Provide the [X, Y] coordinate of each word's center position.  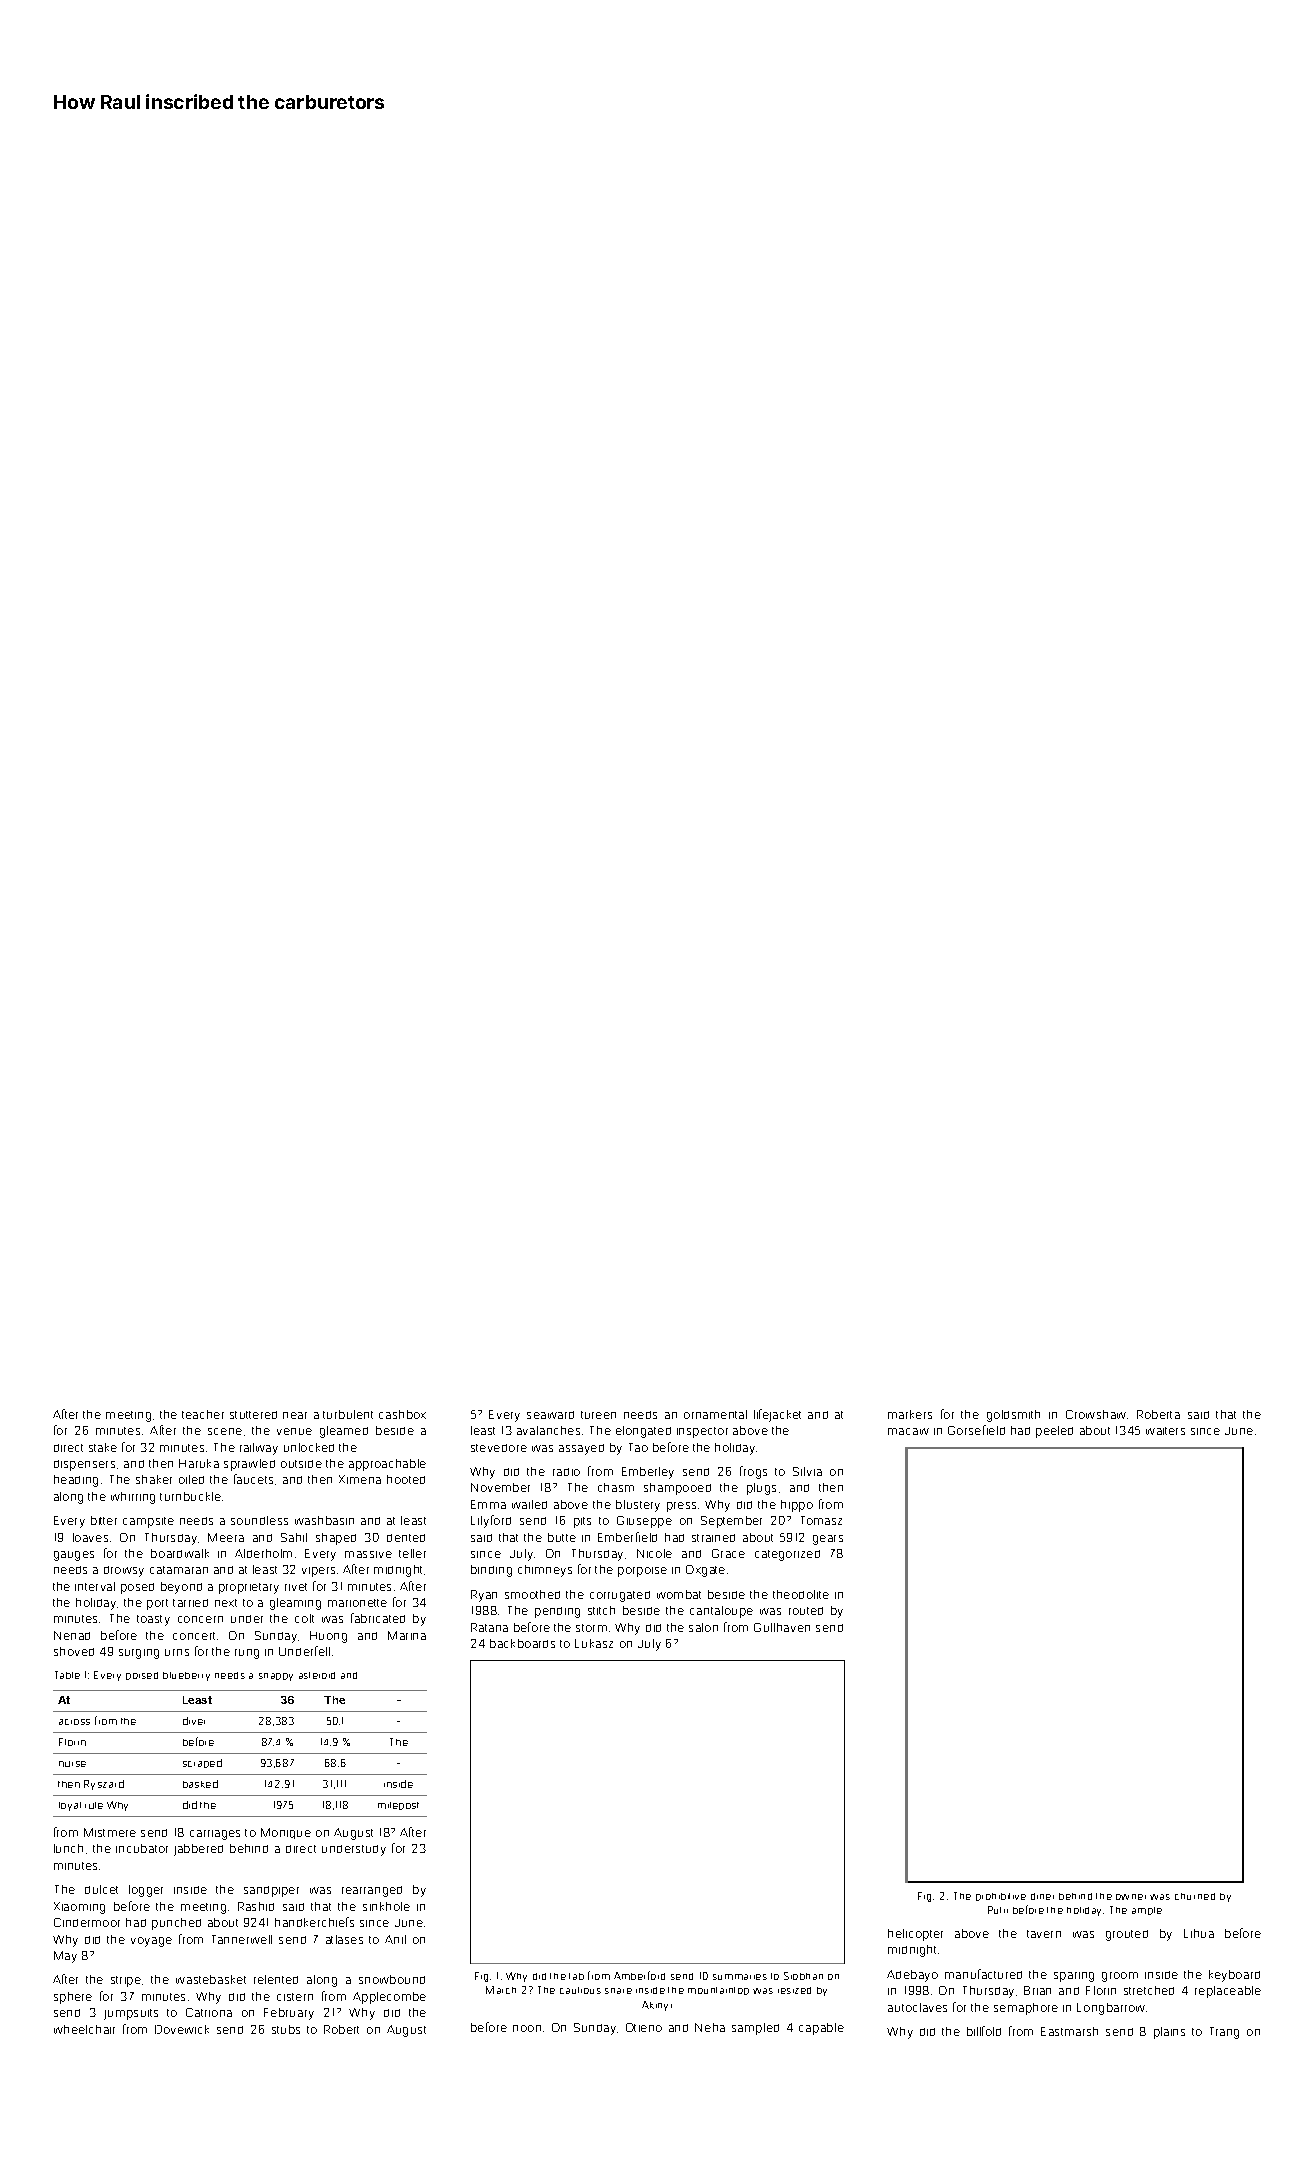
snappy [276, 1677]
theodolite [801, 1594]
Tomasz [821, 1520]
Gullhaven [782, 1627]
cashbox [402, 1414]
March [501, 1990]
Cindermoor [87, 1922]
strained [713, 1538]
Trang [1224, 2033]
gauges [74, 1556]
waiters [1165, 1431]
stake [103, 1447]
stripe [126, 1981]
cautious [580, 1990]
